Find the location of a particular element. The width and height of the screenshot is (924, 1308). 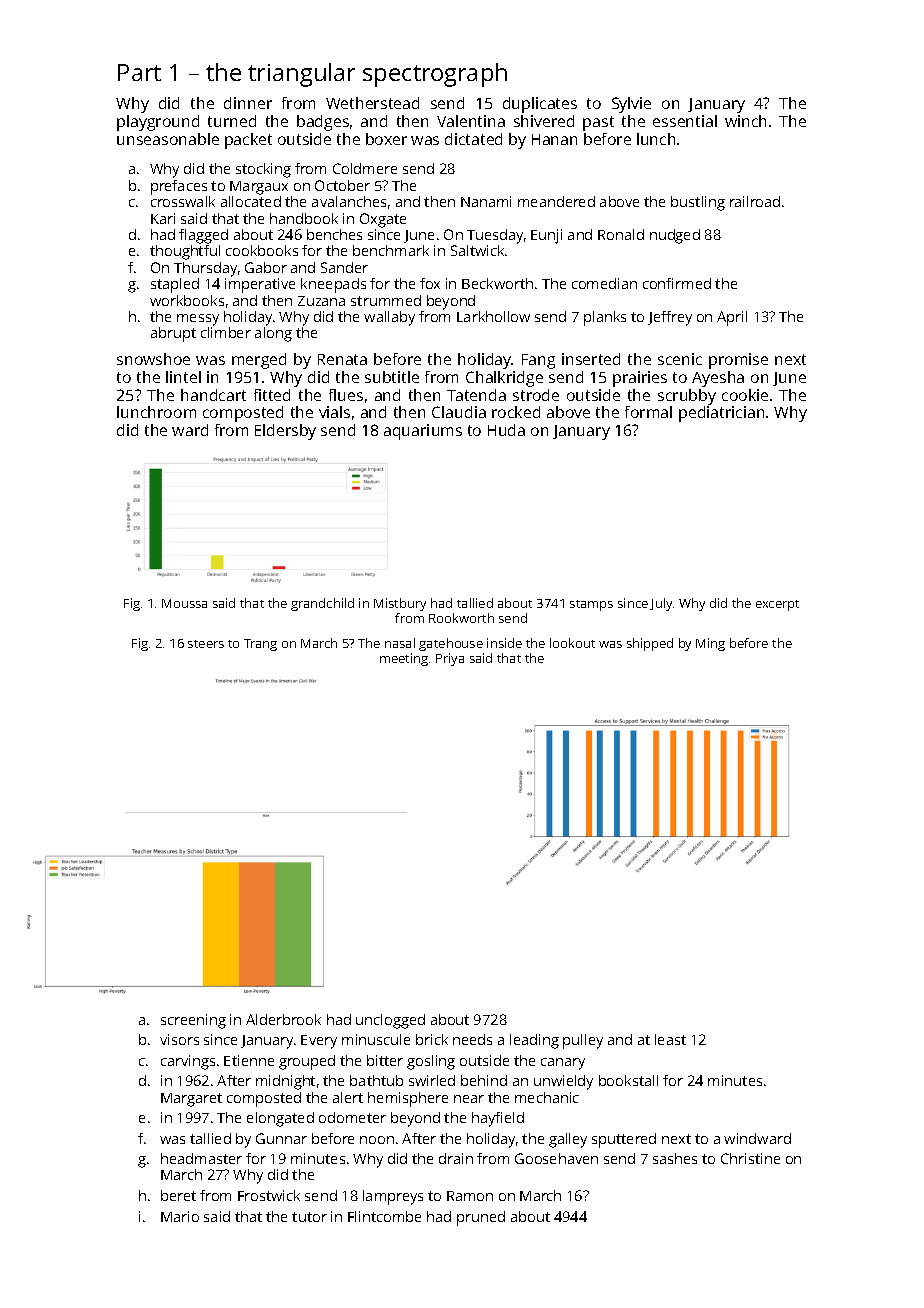

tutor is located at coordinates (309, 1217).
